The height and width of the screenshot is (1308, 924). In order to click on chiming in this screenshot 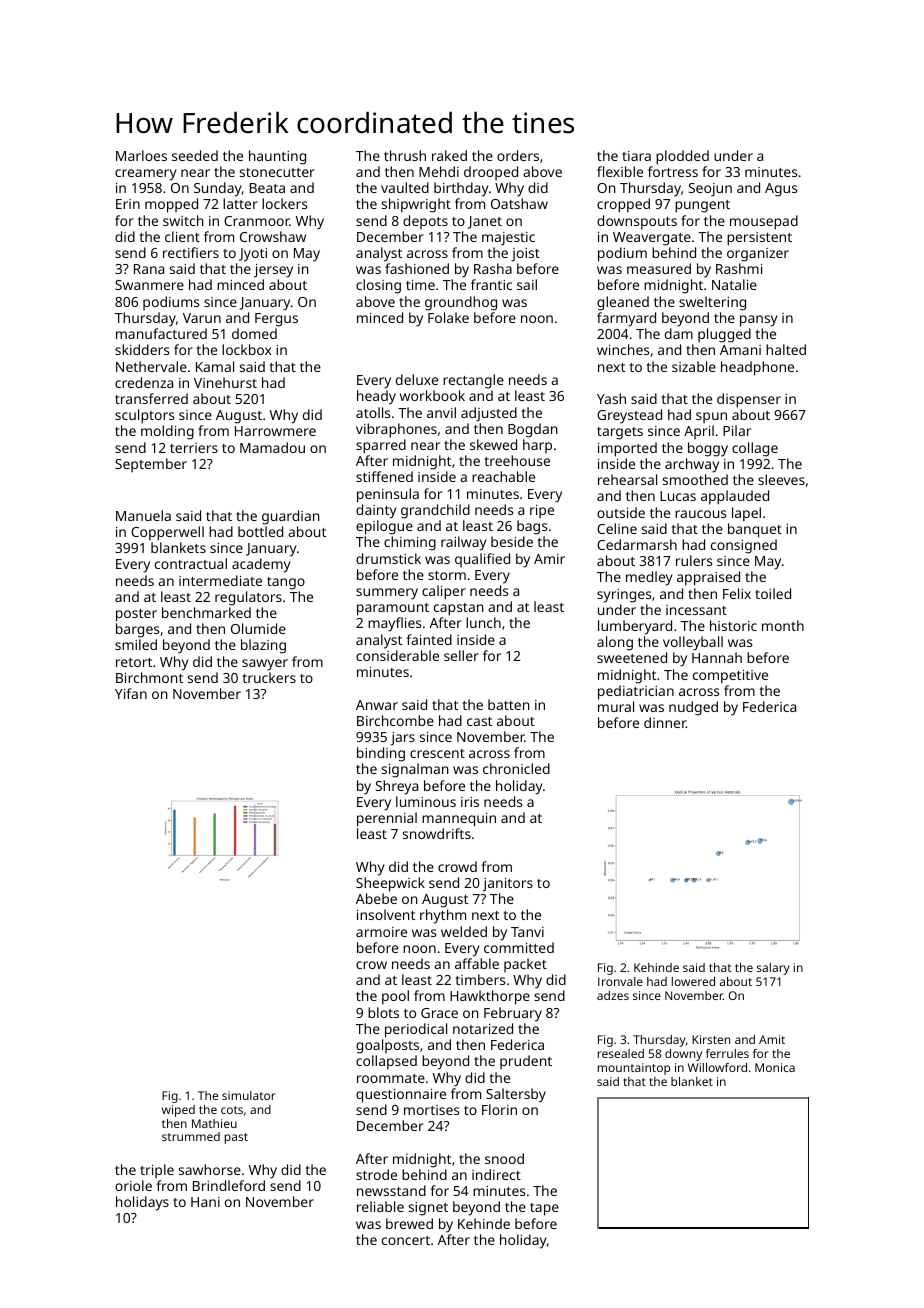, I will do `click(410, 543)`.
